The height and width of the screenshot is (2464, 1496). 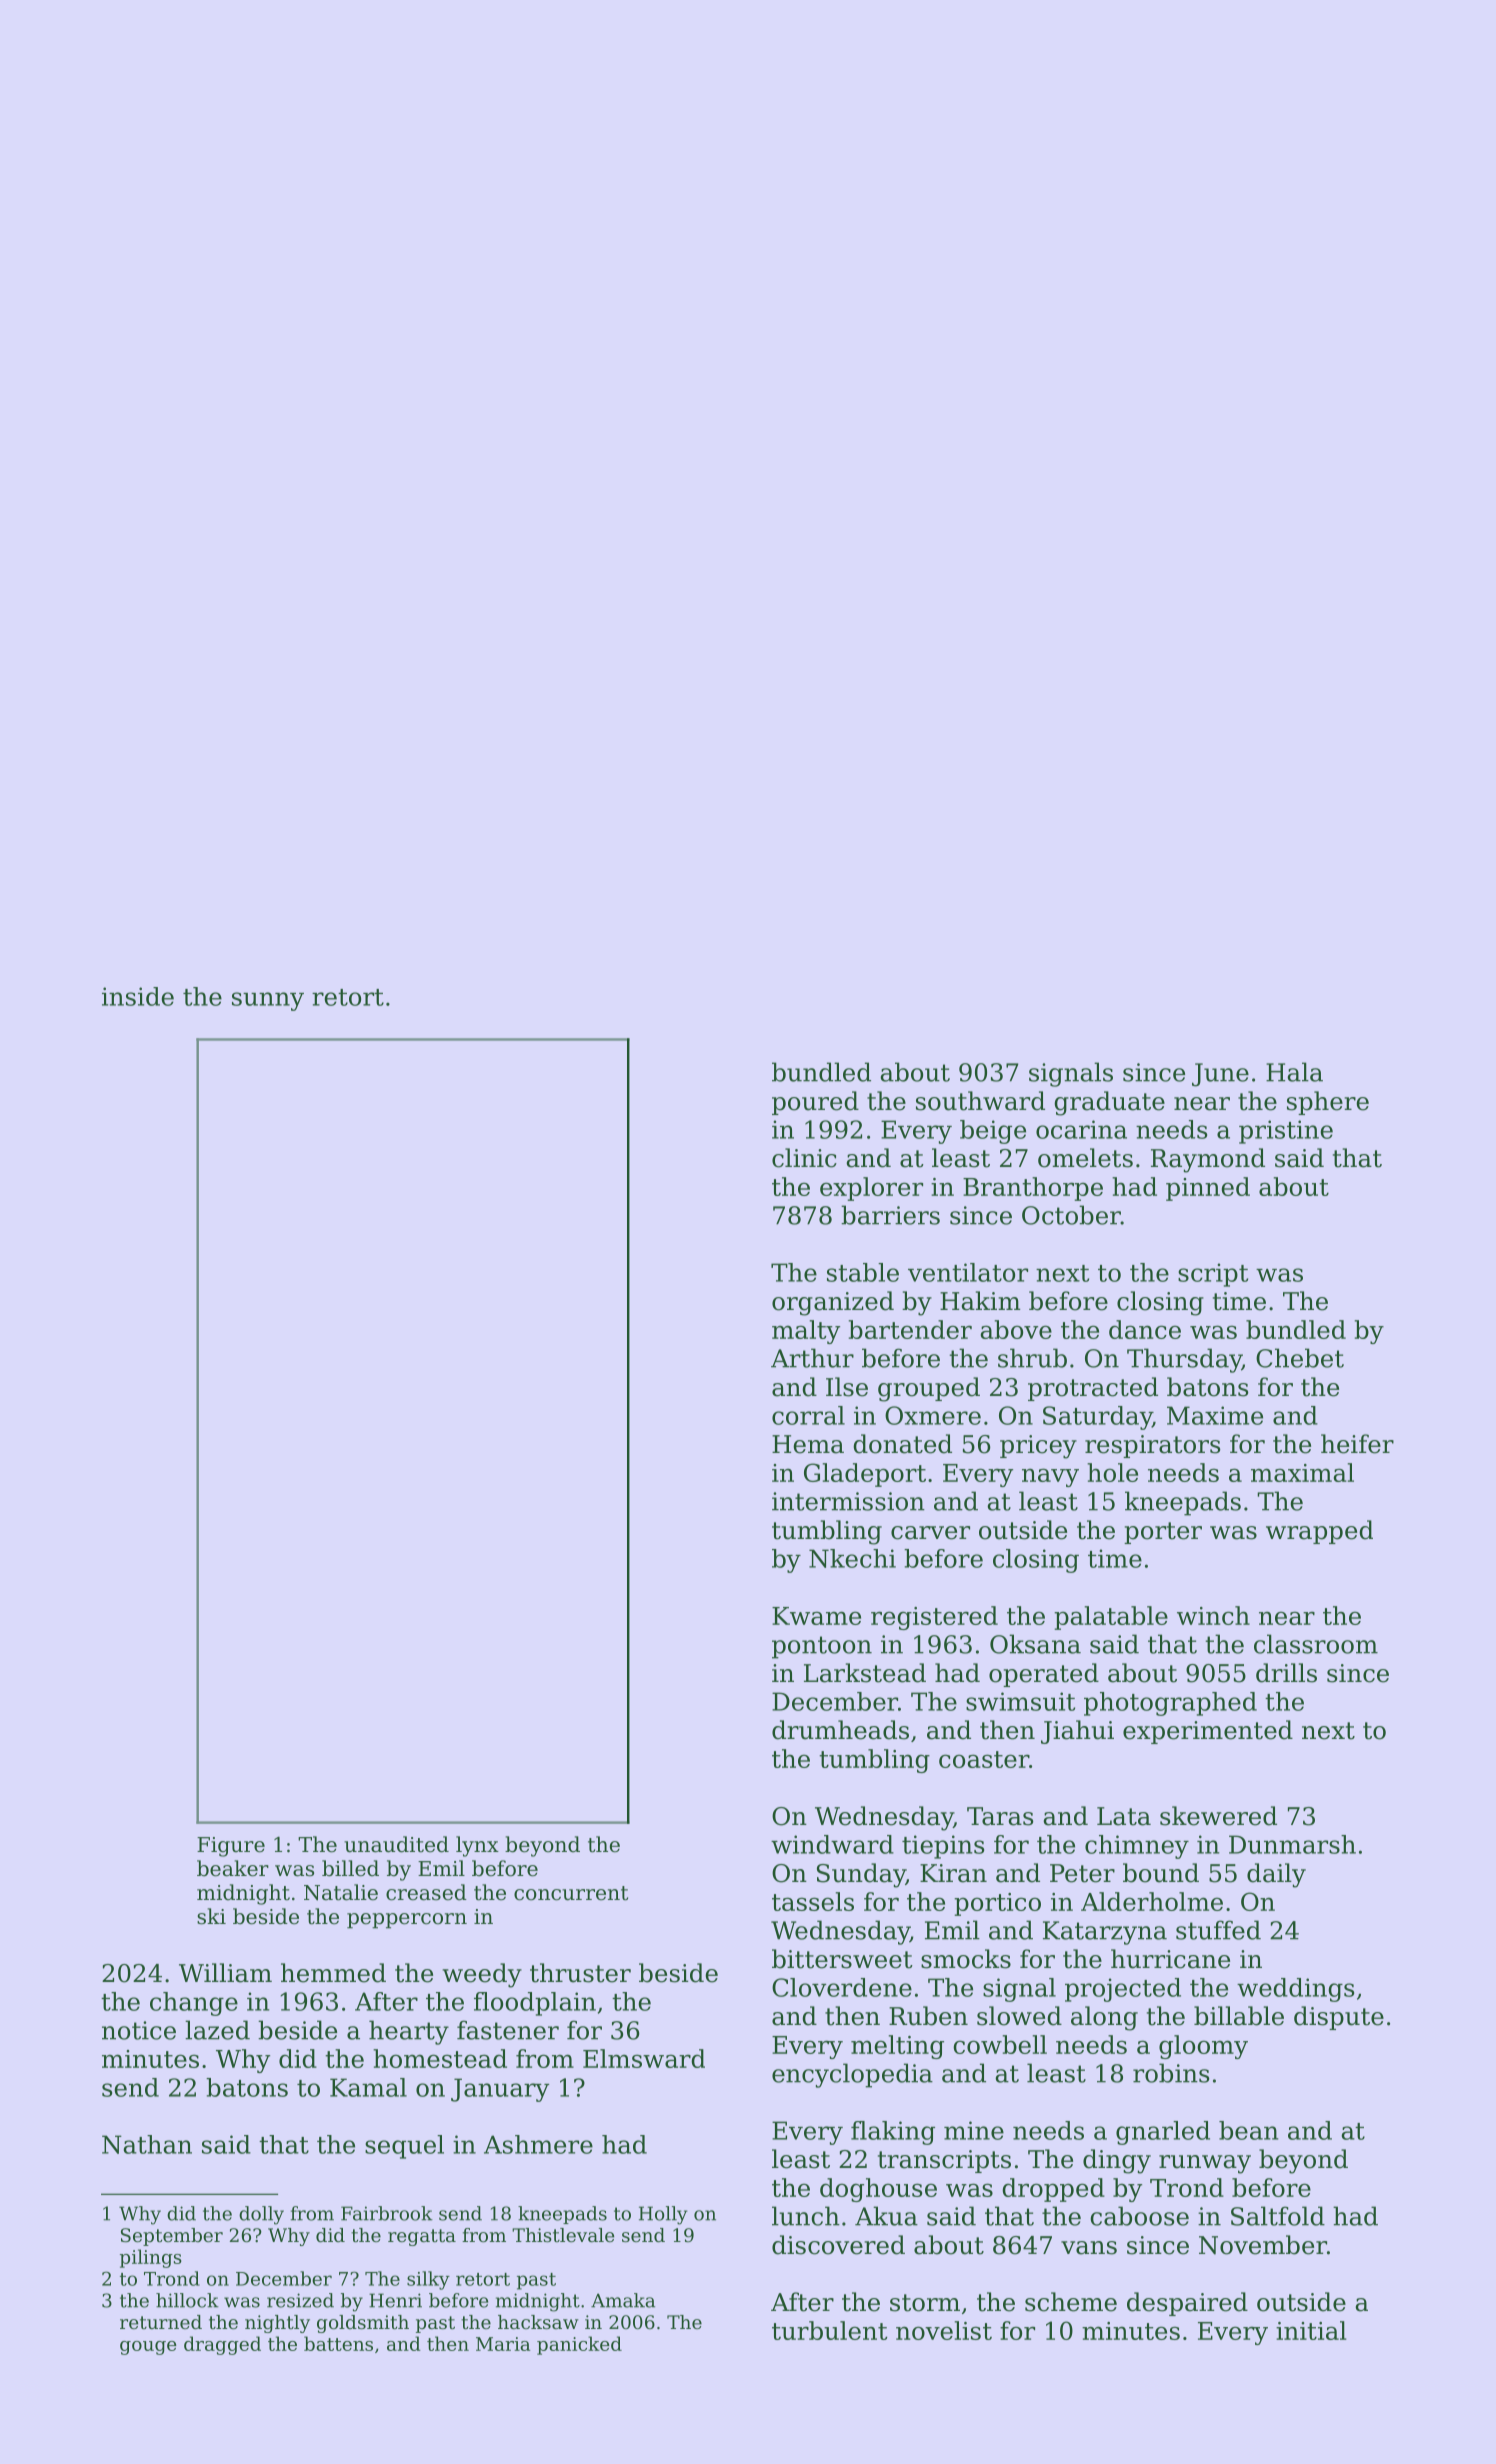 What do you see at coordinates (1208, 1189) in the screenshot?
I see `pinned` at bounding box center [1208, 1189].
